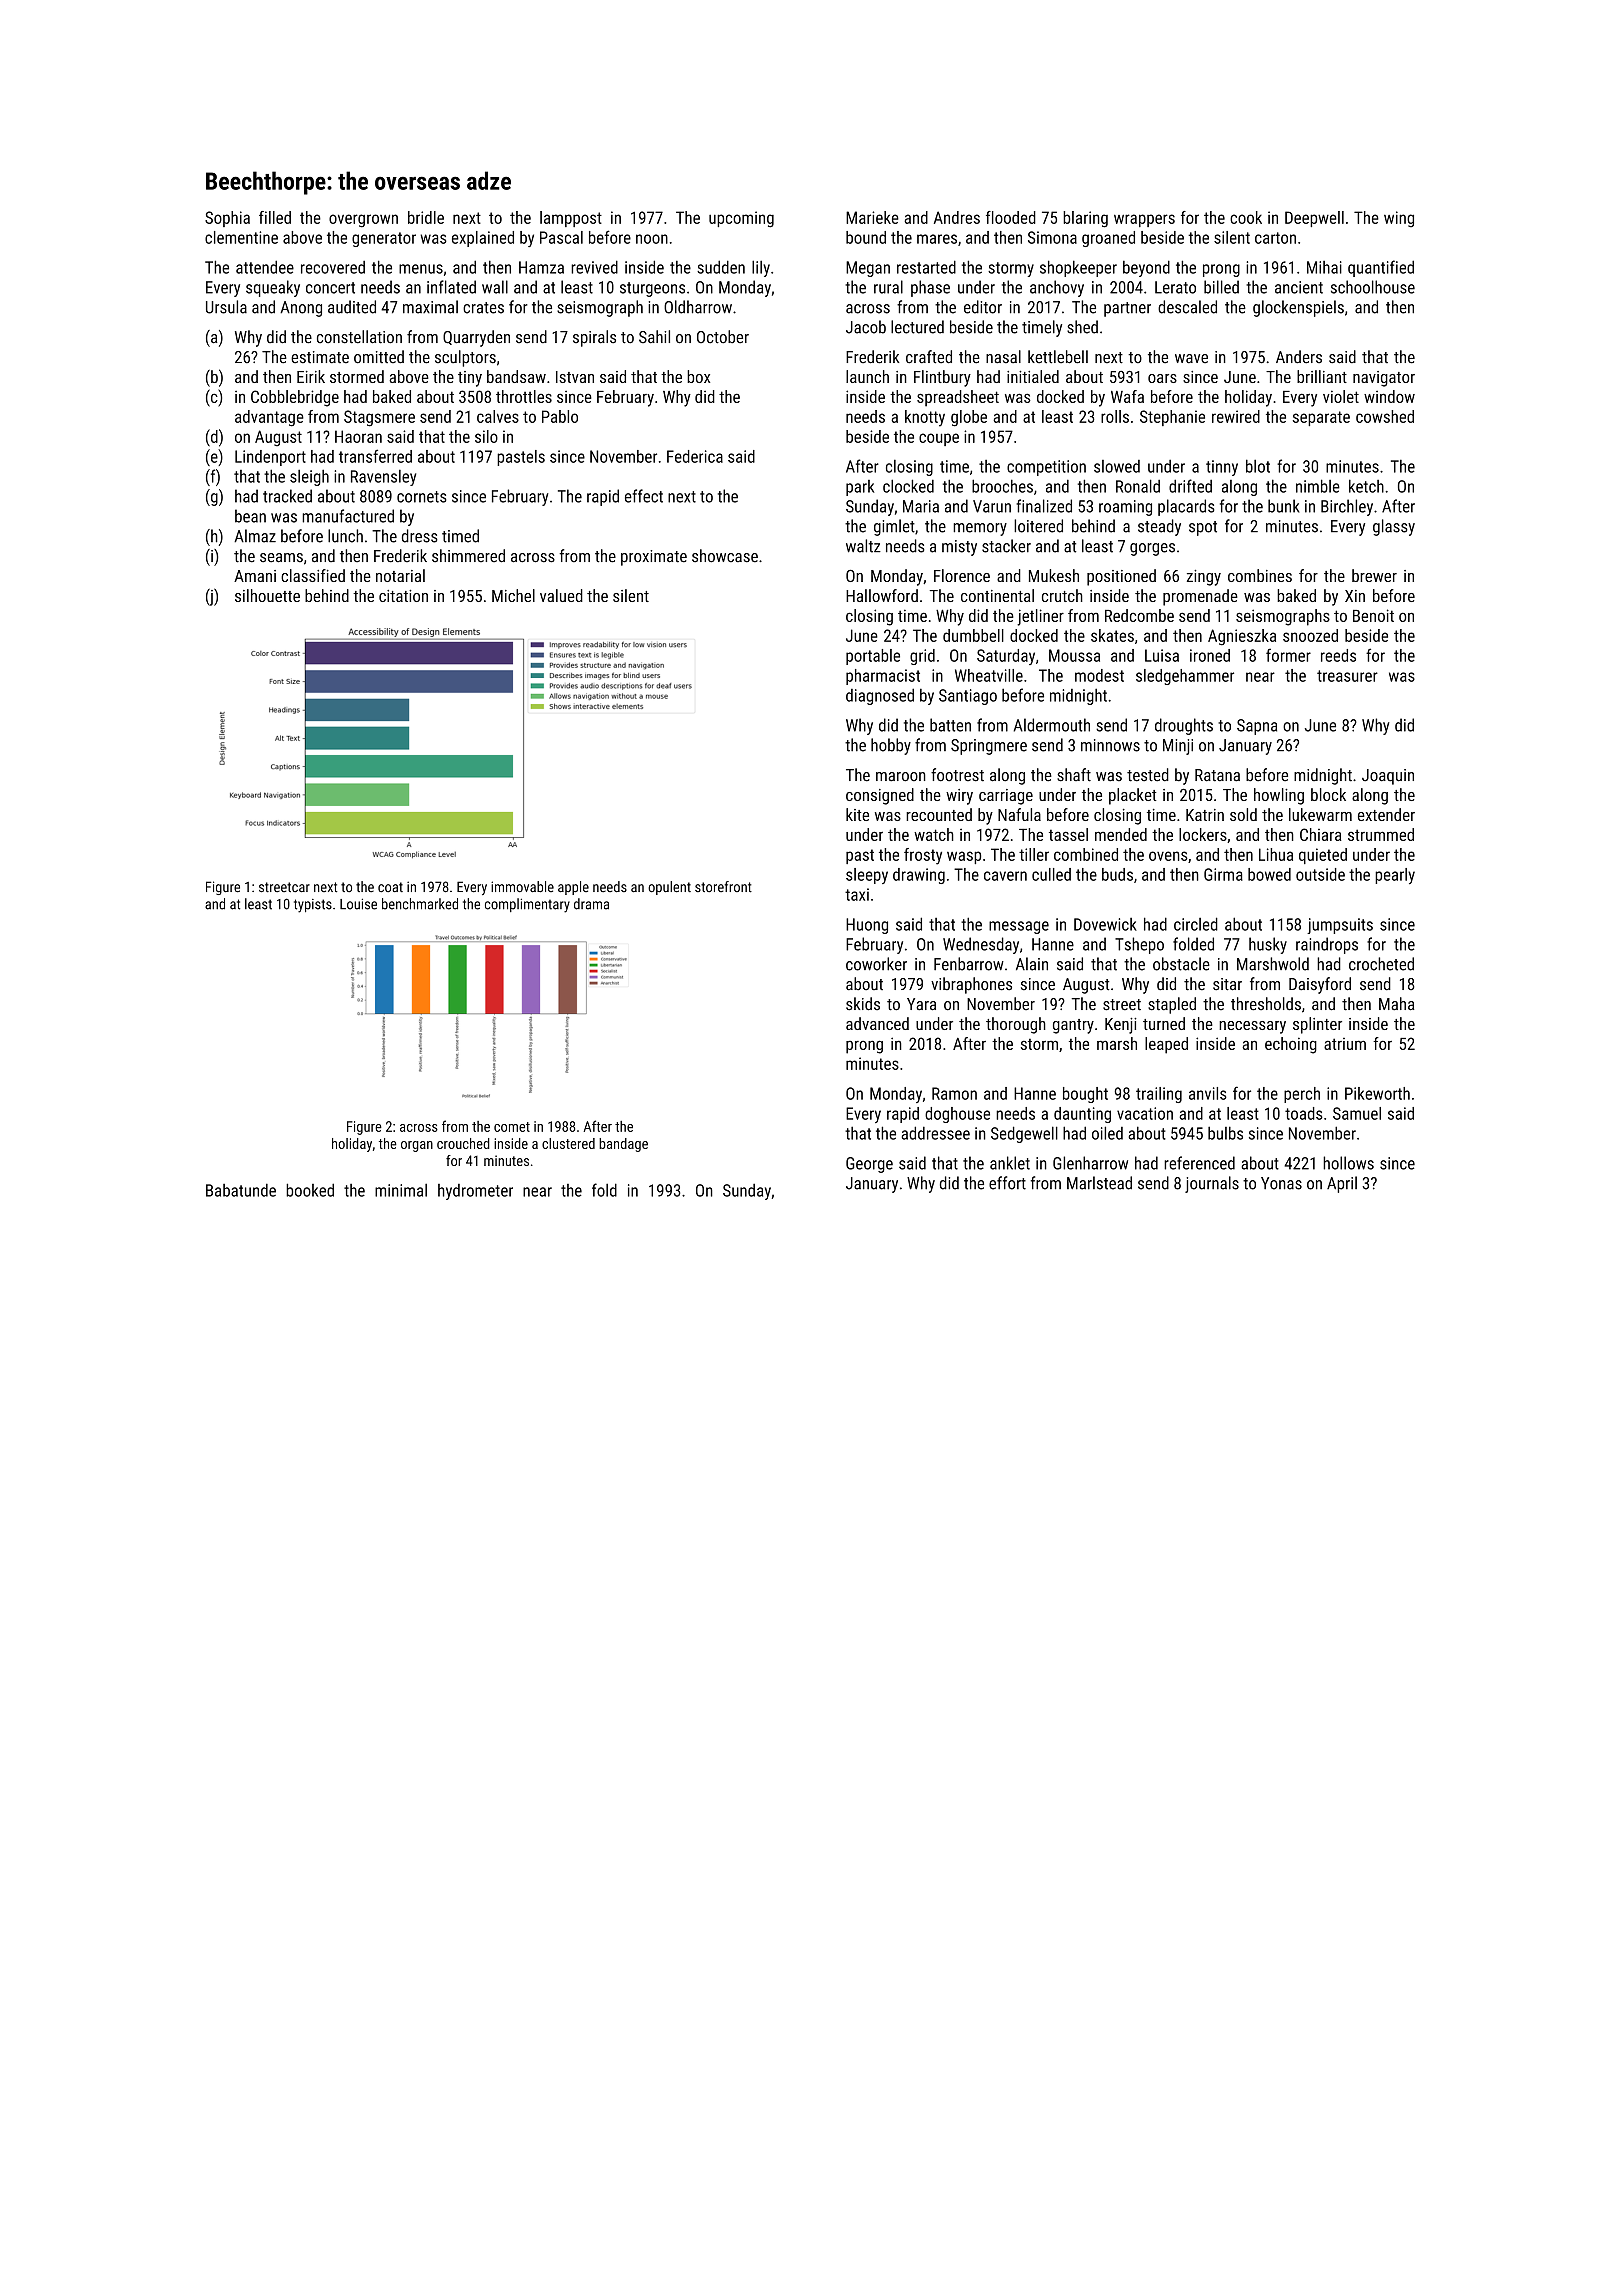 This page has width=1620, height=2292. I want to click on advanced, so click(877, 1023).
